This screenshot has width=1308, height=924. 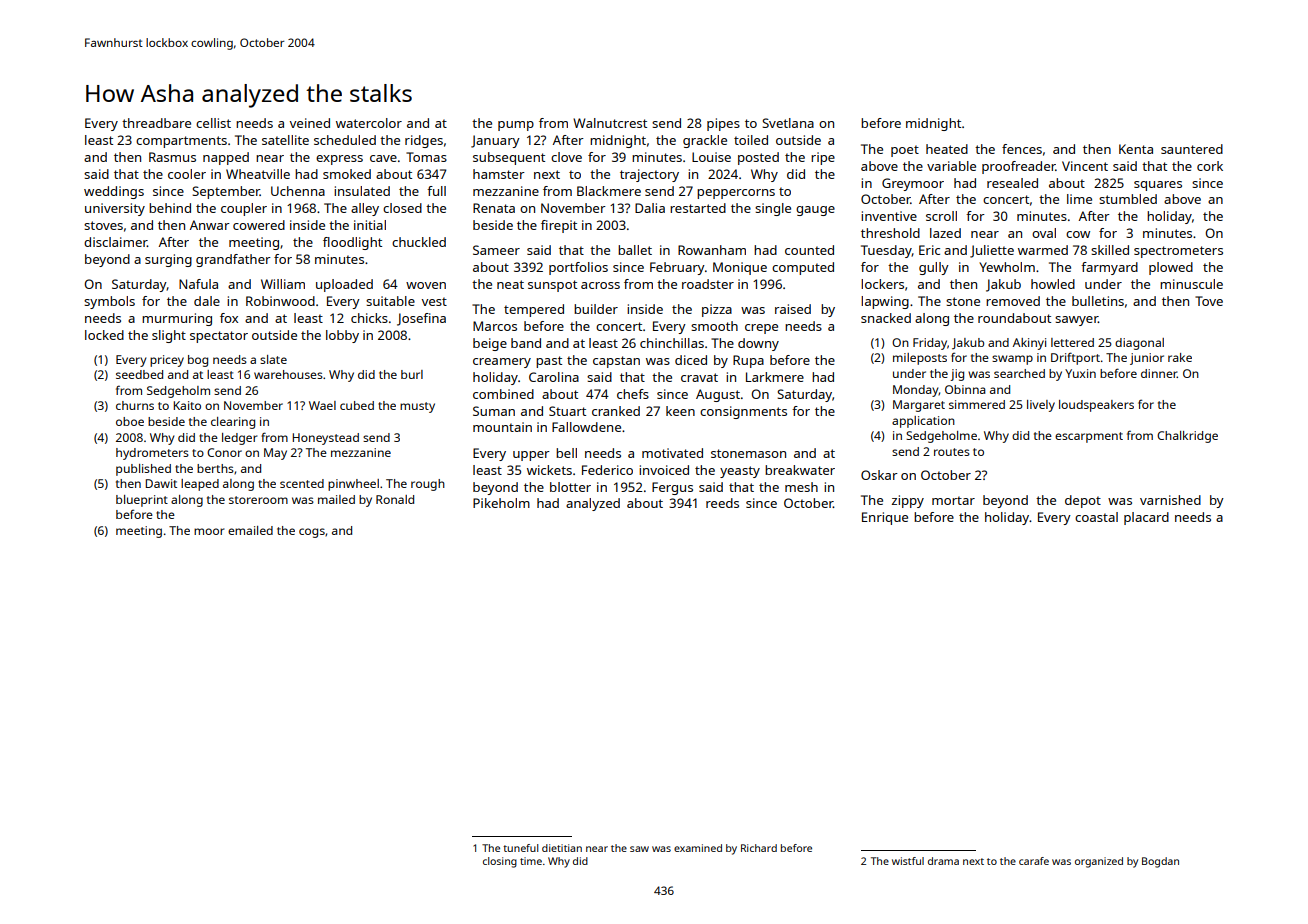 I want to click on varnished, so click(x=1170, y=500).
